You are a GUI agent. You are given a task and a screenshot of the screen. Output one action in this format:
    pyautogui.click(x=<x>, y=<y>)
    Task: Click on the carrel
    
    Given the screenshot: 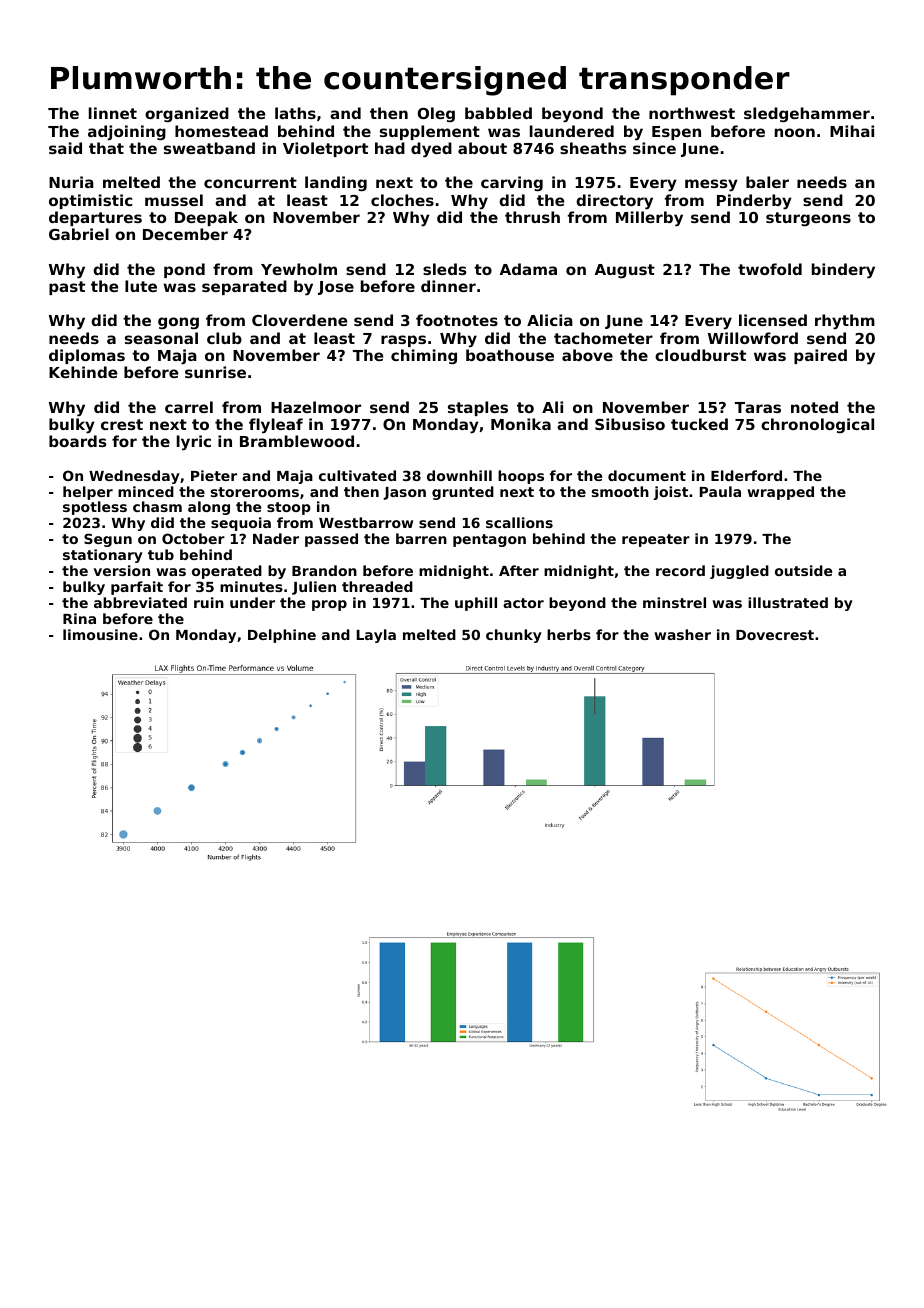 What is the action you would take?
    pyautogui.click(x=189, y=407)
